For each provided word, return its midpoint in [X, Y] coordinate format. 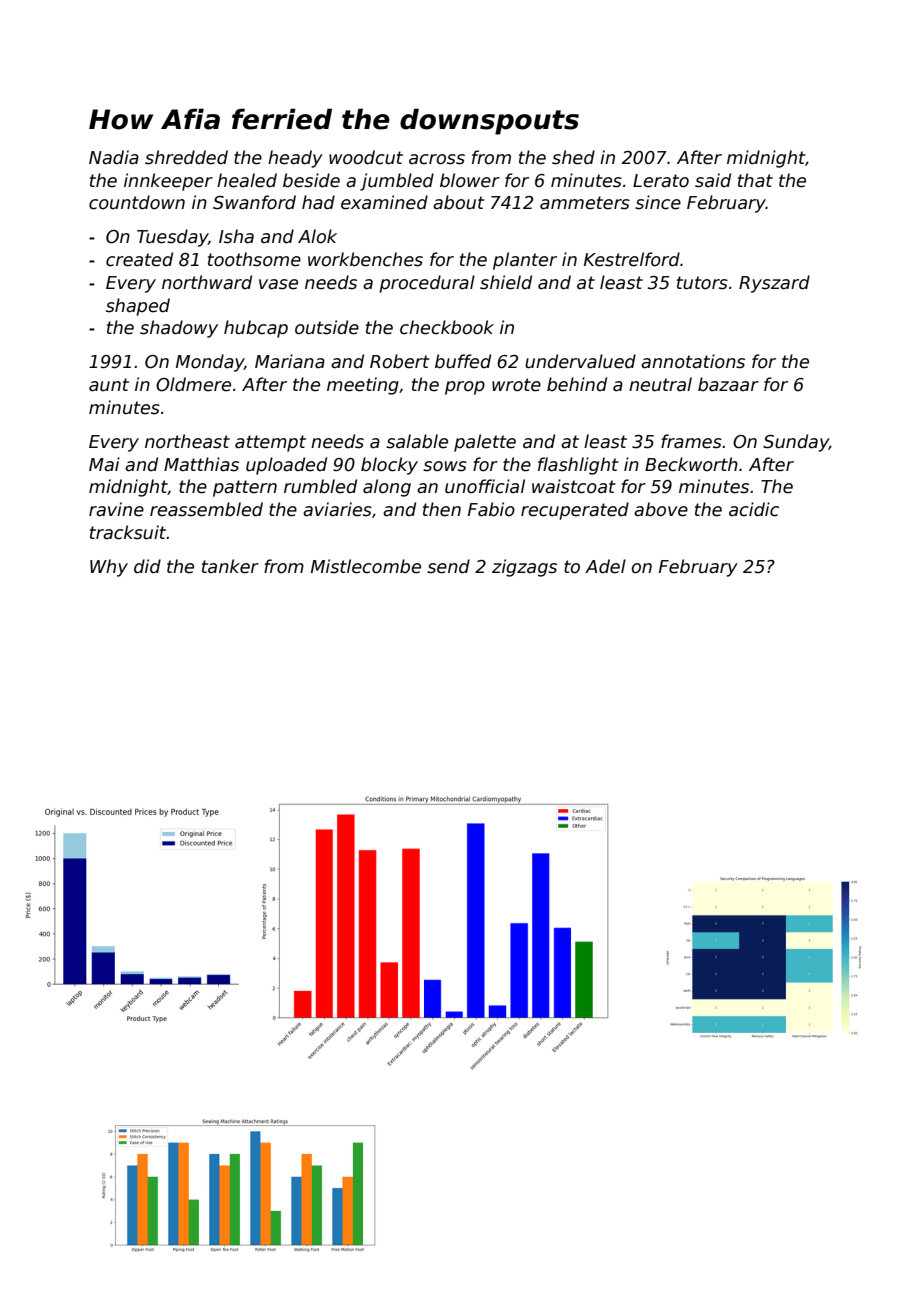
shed [573, 157]
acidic [754, 509]
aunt [109, 385]
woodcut [366, 157]
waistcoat [574, 486]
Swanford [254, 202]
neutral [660, 384]
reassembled [206, 509]
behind [577, 384]
